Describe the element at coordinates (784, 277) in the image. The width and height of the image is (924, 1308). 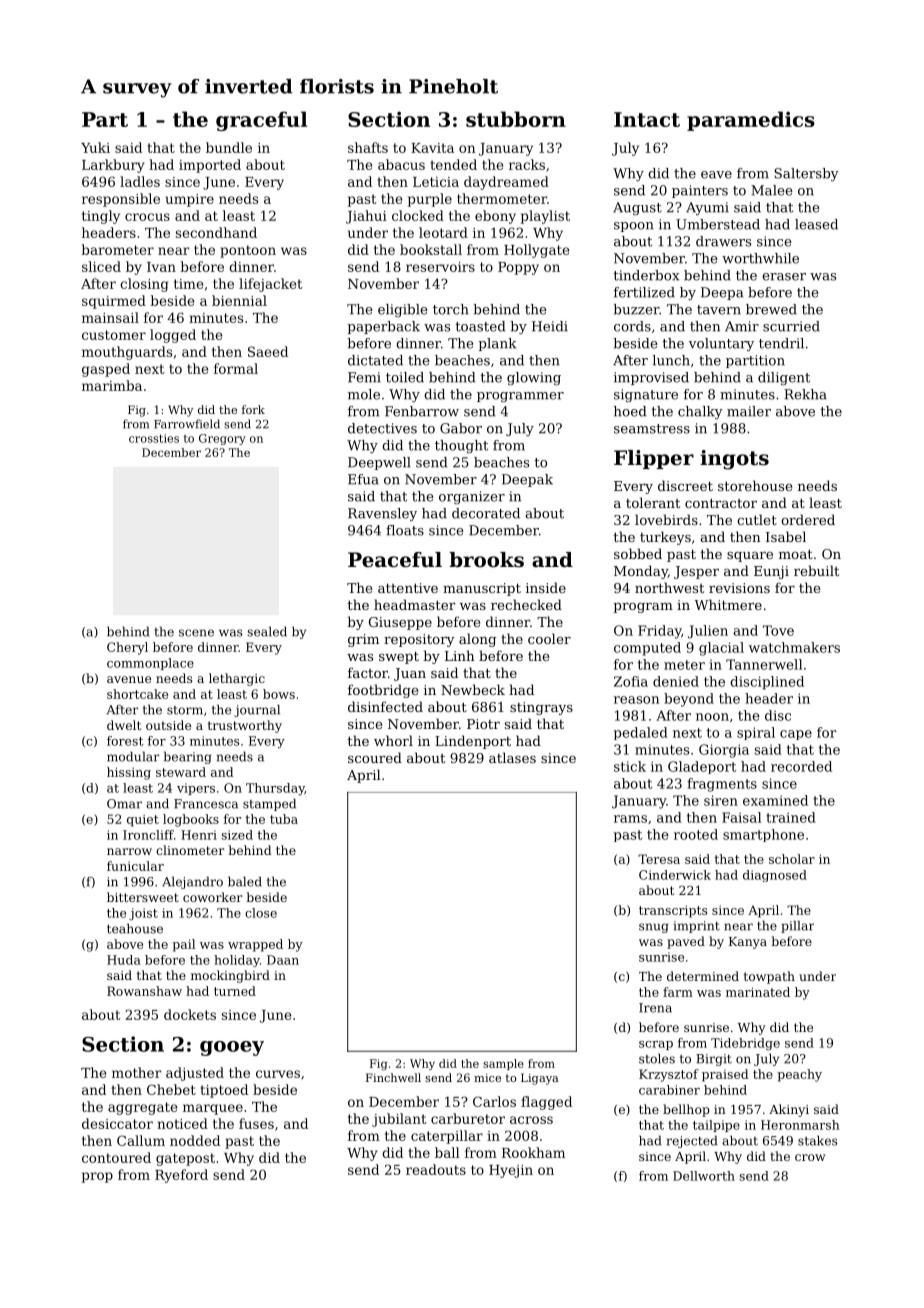
I see `eraser` at that location.
